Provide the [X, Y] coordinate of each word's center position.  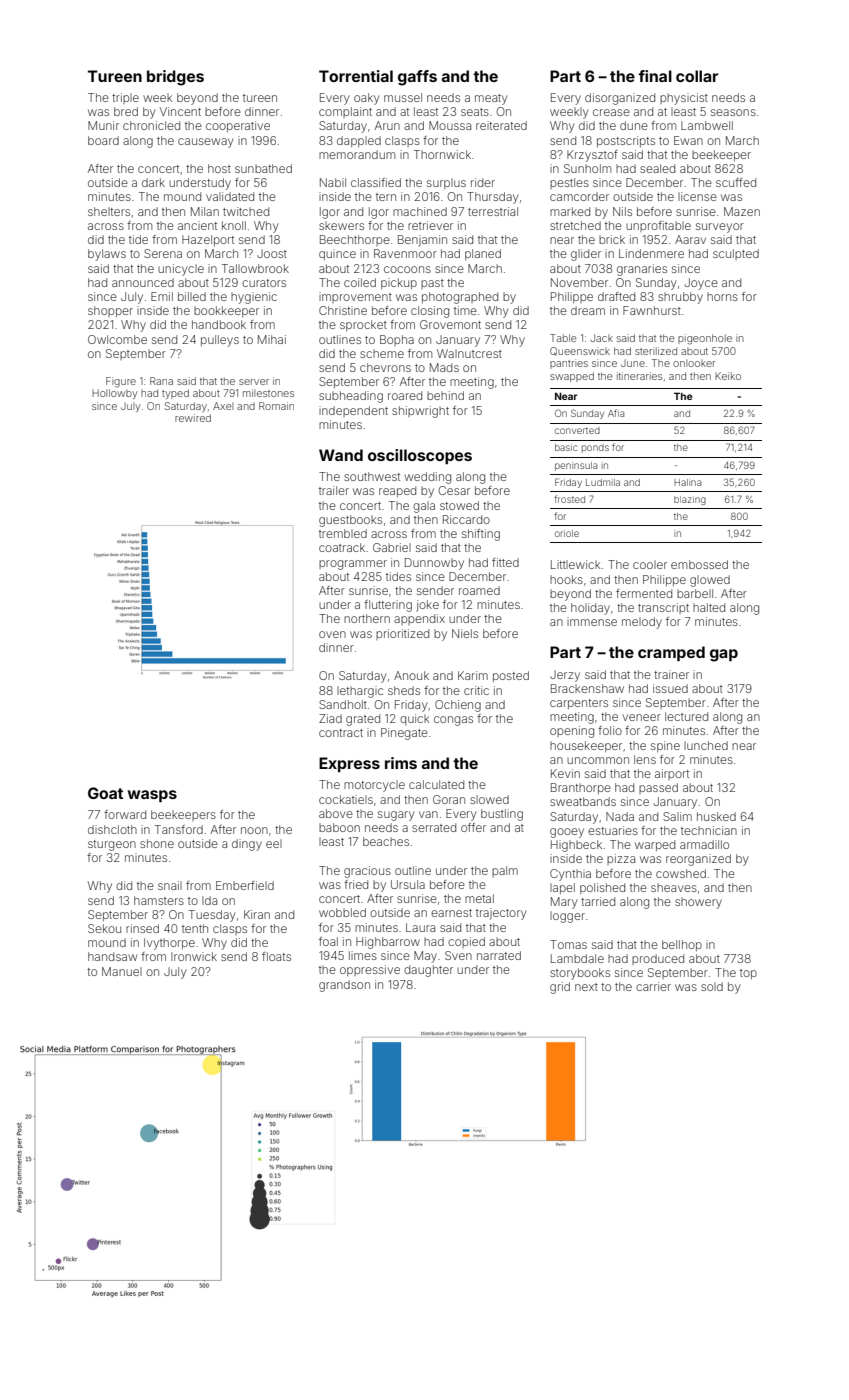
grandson [344, 986]
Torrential [356, 76]
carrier [653, 986]
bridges [175, 78]
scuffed [736, 182]
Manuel [122, 971]
